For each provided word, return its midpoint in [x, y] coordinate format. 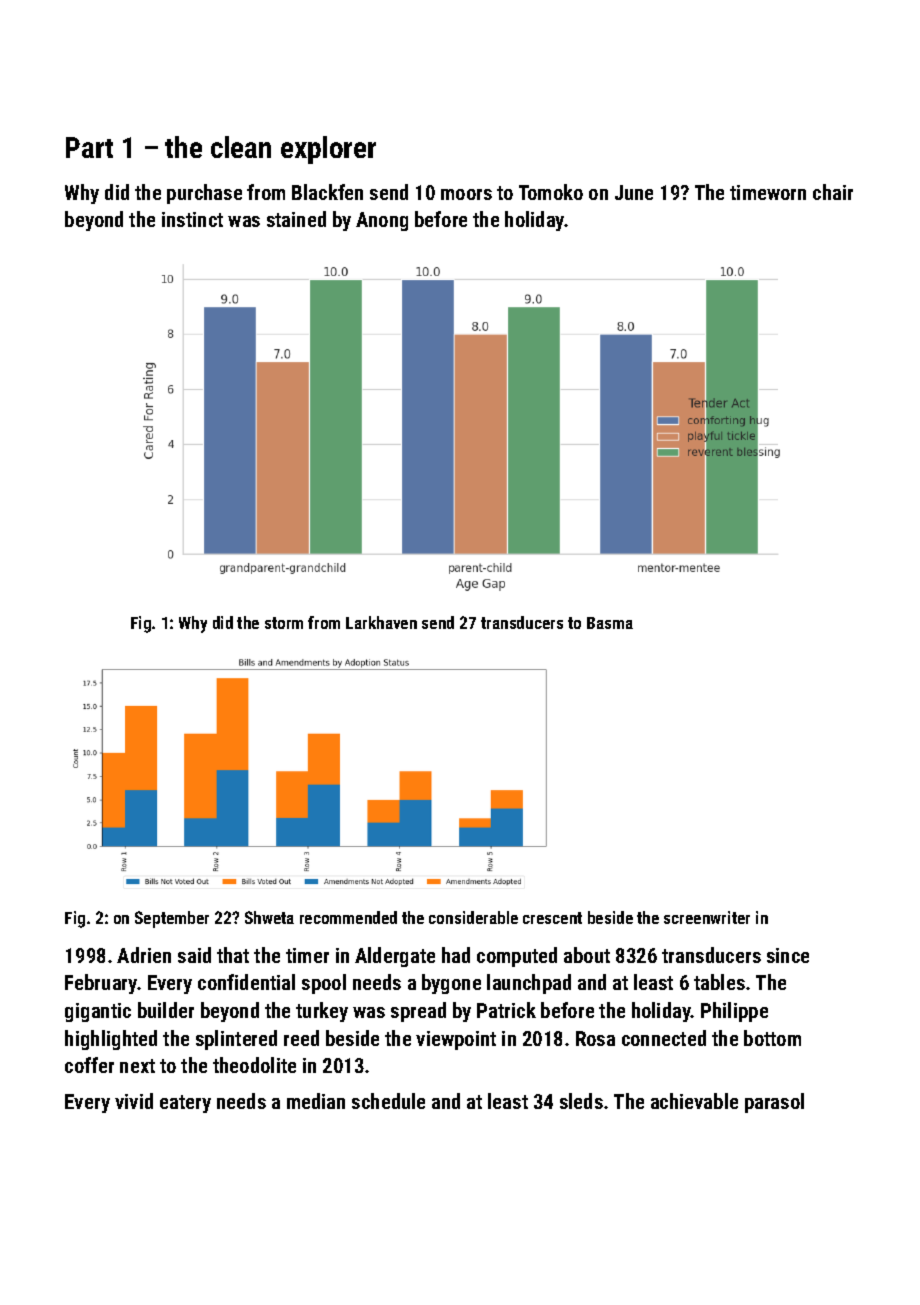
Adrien [144, 955]
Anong [382, 221]
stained [296, 219]
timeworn [768, 192]
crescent [552, 918]
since [788, 955]
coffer [89, 1065]
